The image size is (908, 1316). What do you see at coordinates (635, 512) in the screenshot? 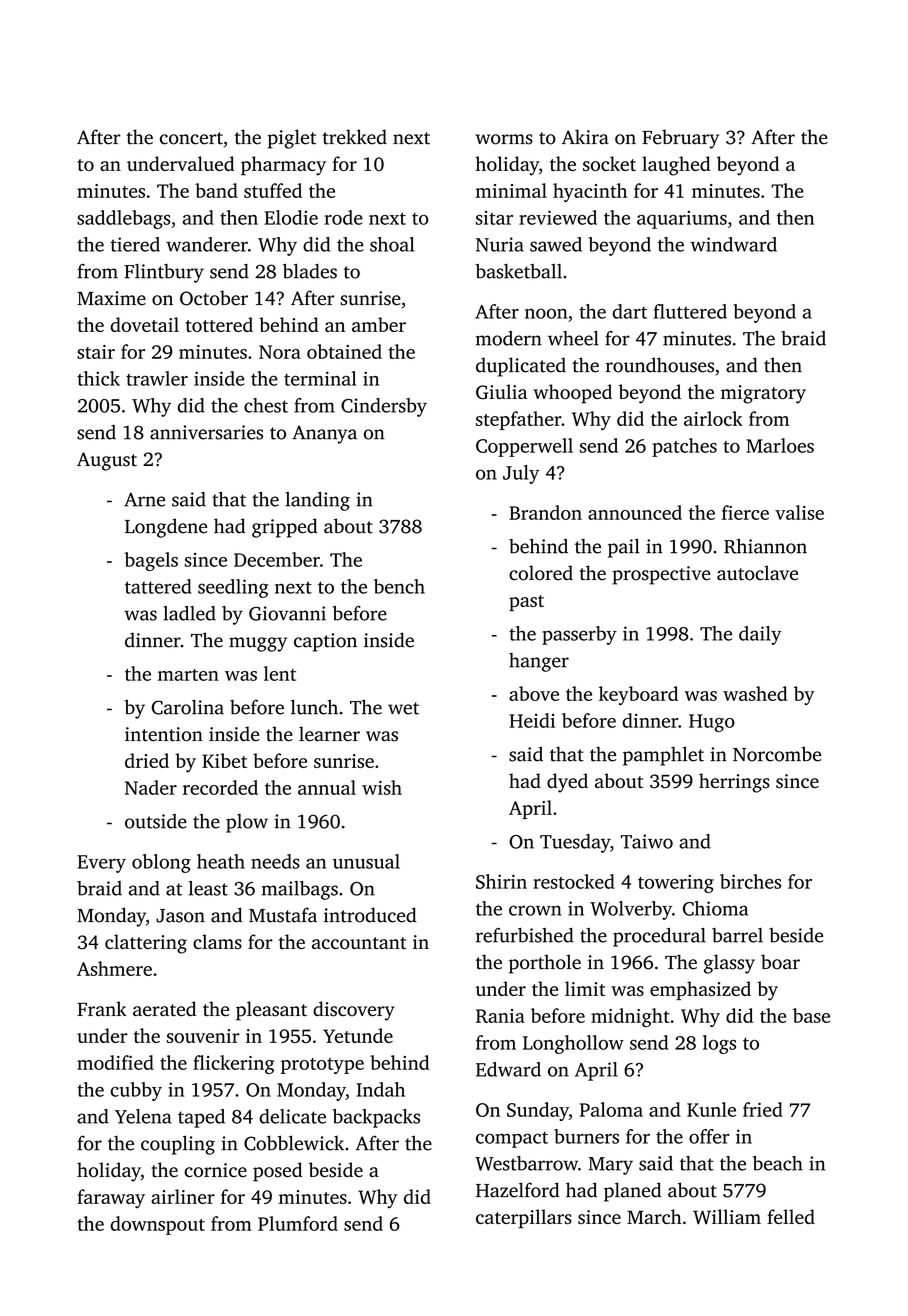
I see `announced` at bounding box center [635, 512].
